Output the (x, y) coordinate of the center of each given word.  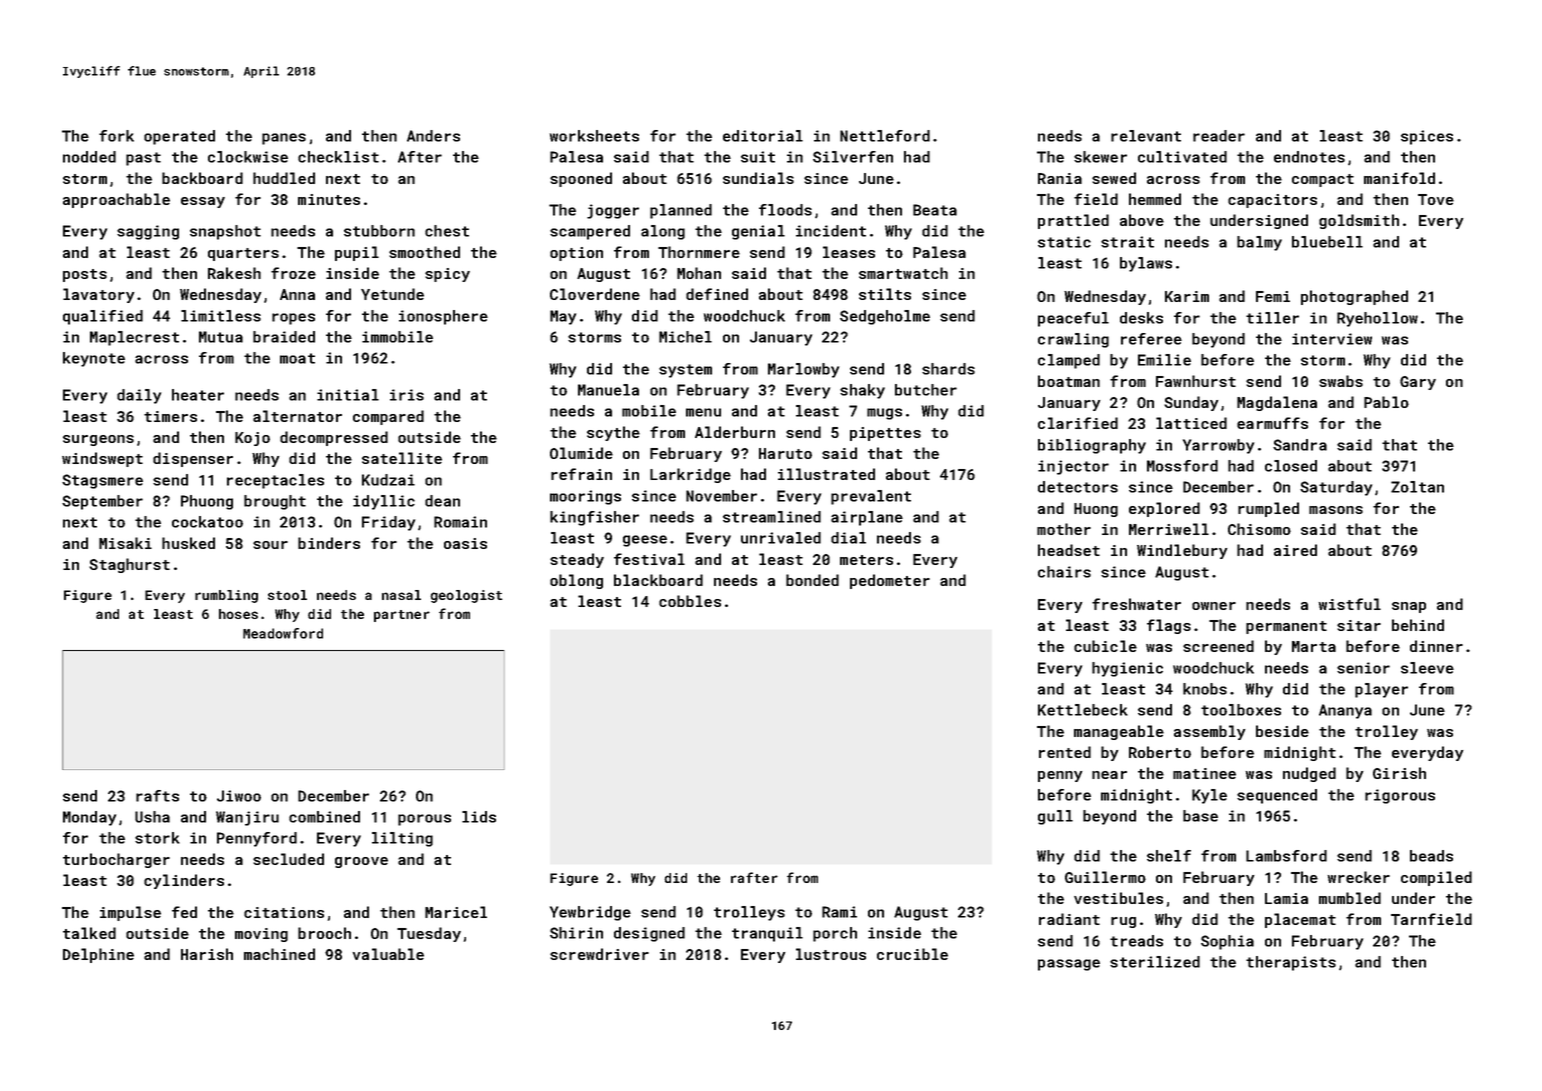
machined (279, 954)
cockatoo (207, 522)
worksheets (594, 136)
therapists (1291, 963)
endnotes (1309, 157)
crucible (912, 954)
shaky (862, 391)
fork (116, 136)
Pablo (1386, 402)
